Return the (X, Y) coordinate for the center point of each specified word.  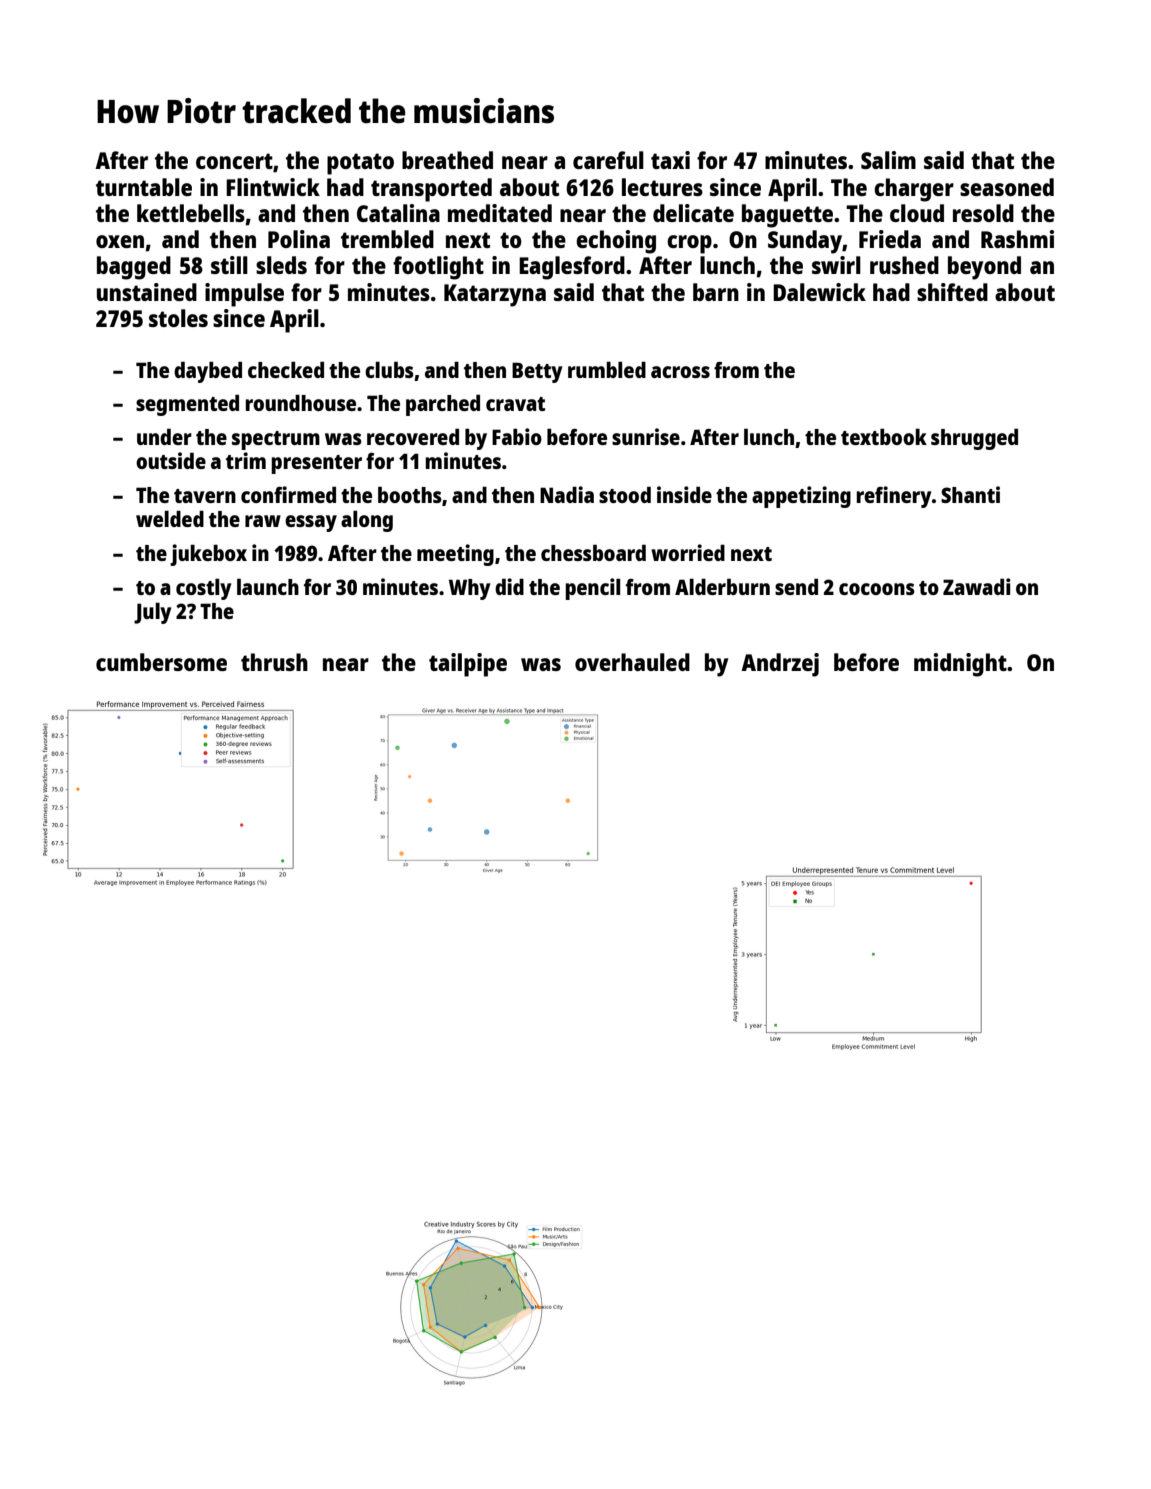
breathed (447, 160)
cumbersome (161, 662)
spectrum (276, 440)
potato (360, 164)
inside (684, 494)
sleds (281, 265)
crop (689, 244)
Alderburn (722, 586)
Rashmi (1017, 239)
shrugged (974, 439)
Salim (888, 160)
